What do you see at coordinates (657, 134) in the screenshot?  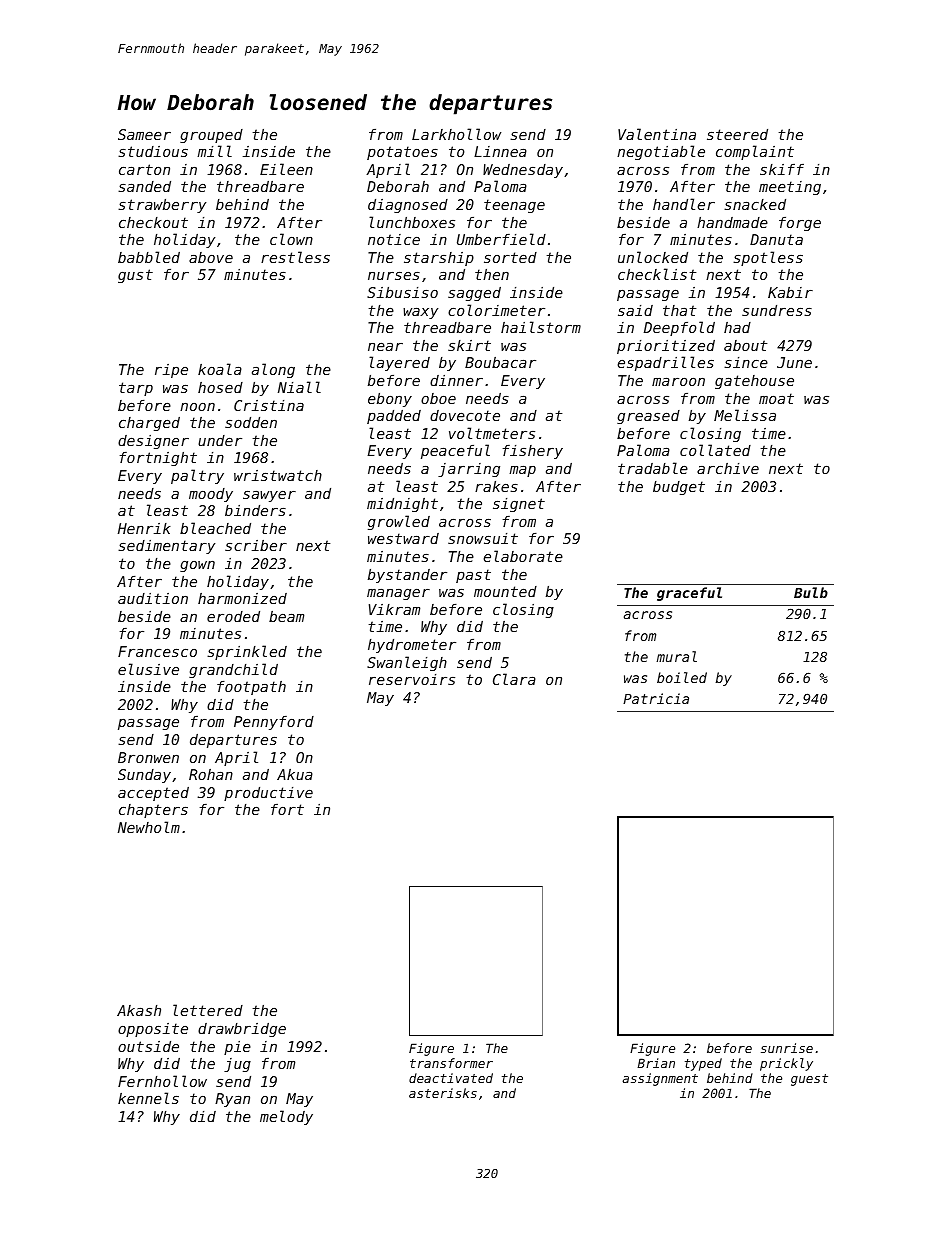 I see `Valentina` at bounding box center [657, 134].
